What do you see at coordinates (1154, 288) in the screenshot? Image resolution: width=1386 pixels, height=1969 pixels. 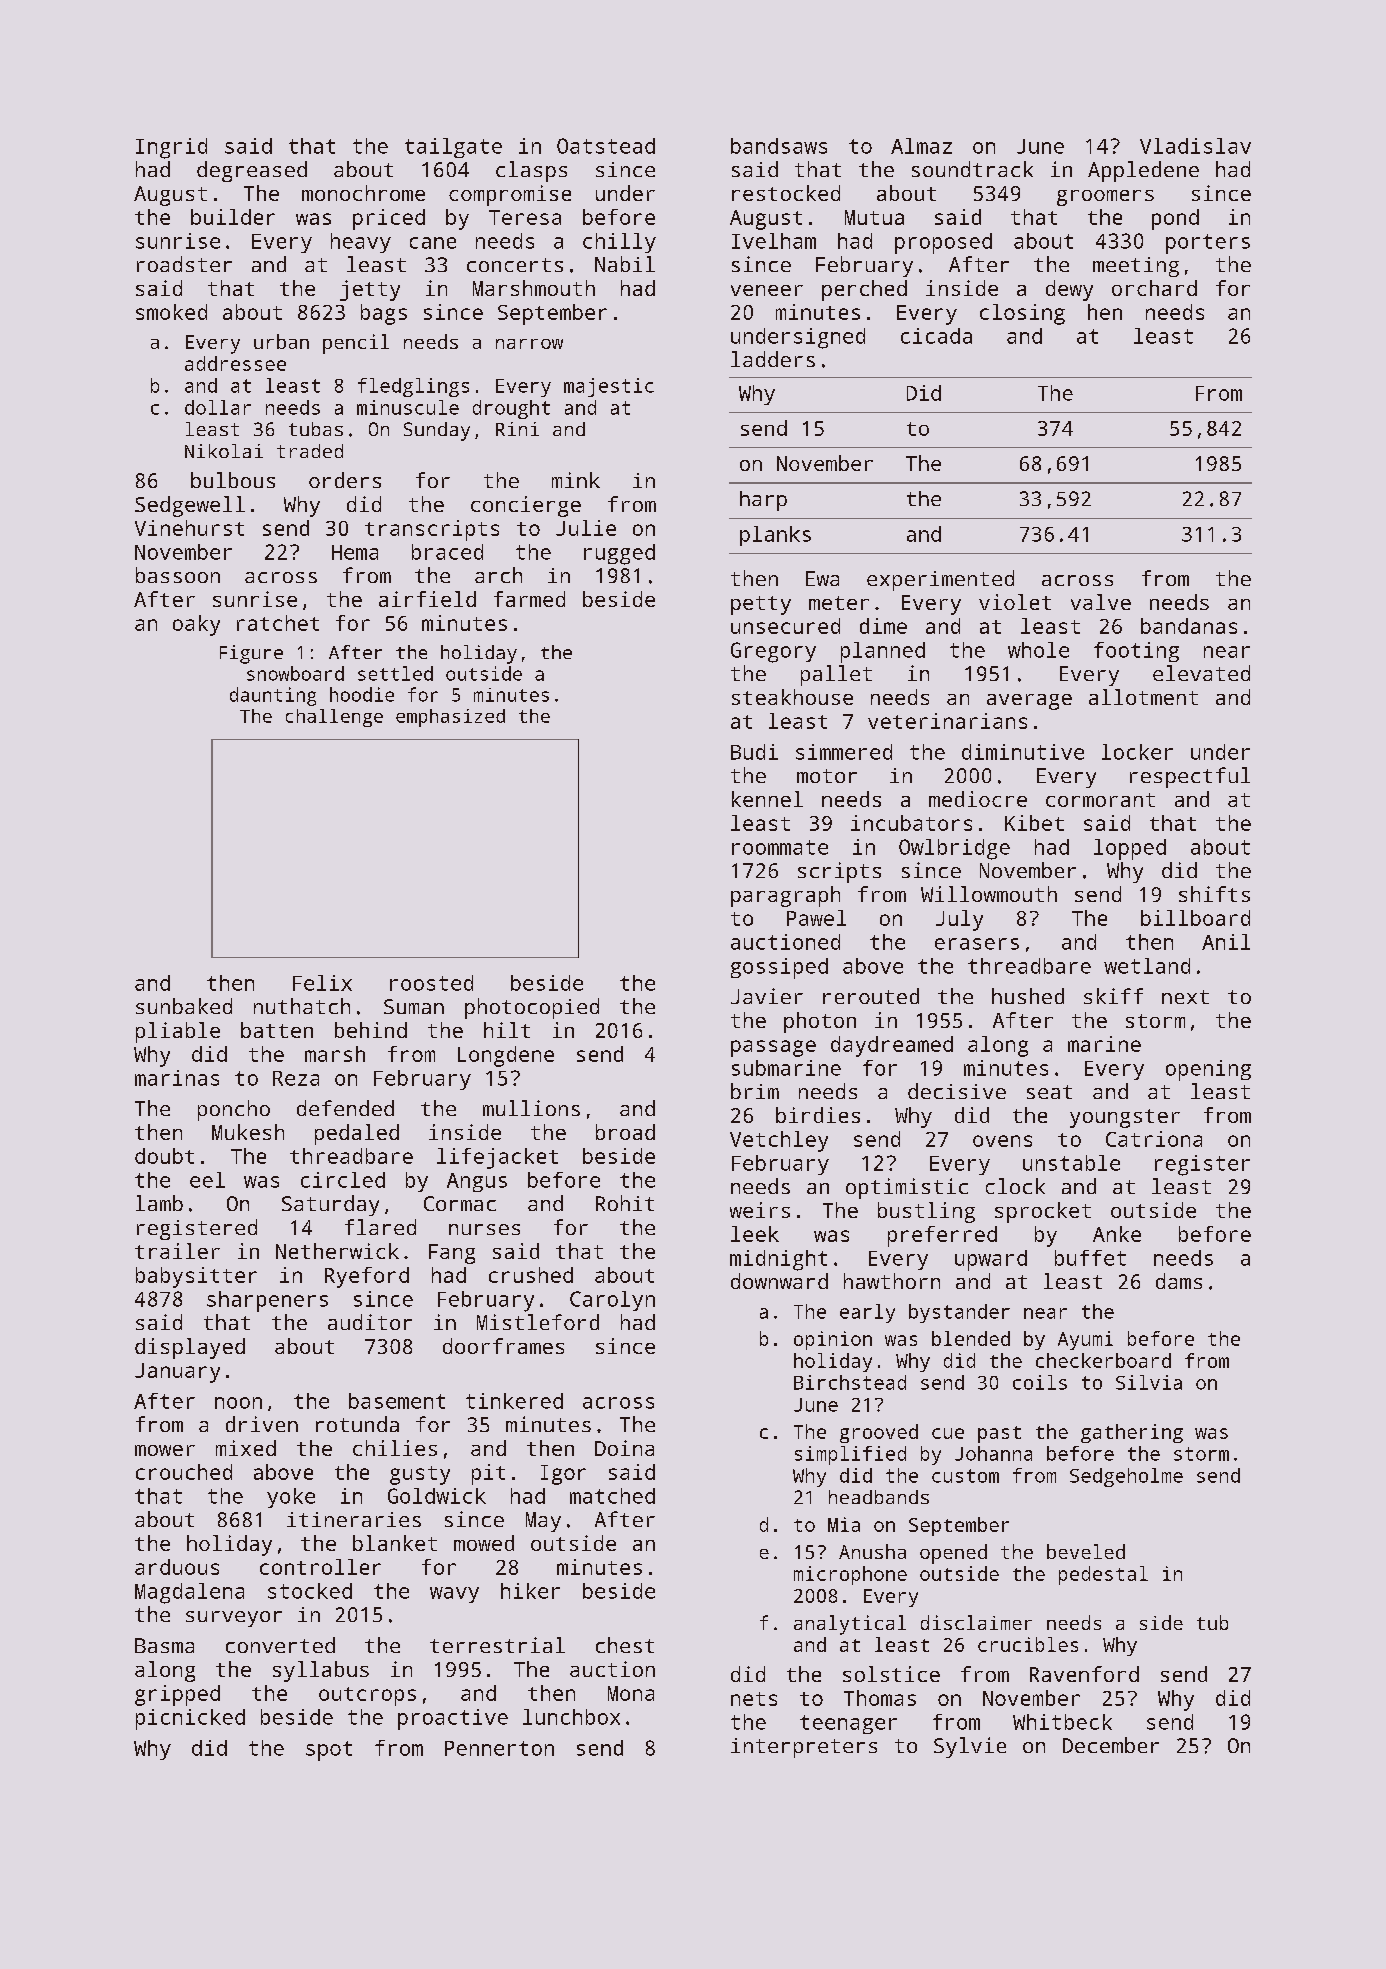 I see `orchard` at bounding box center [1154, 288].
